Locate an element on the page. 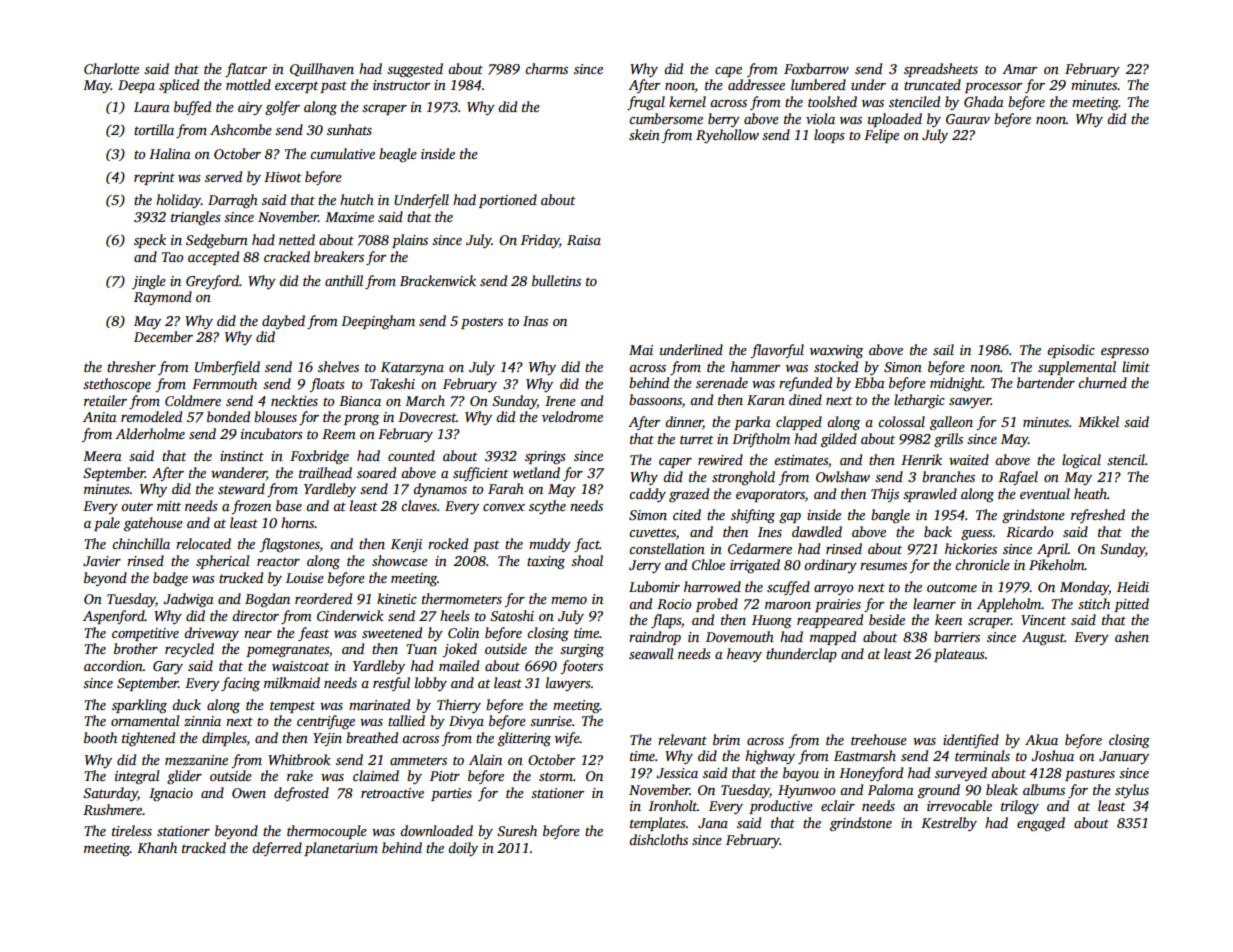  Foxbarrow is located at coordinates (816, 68).
